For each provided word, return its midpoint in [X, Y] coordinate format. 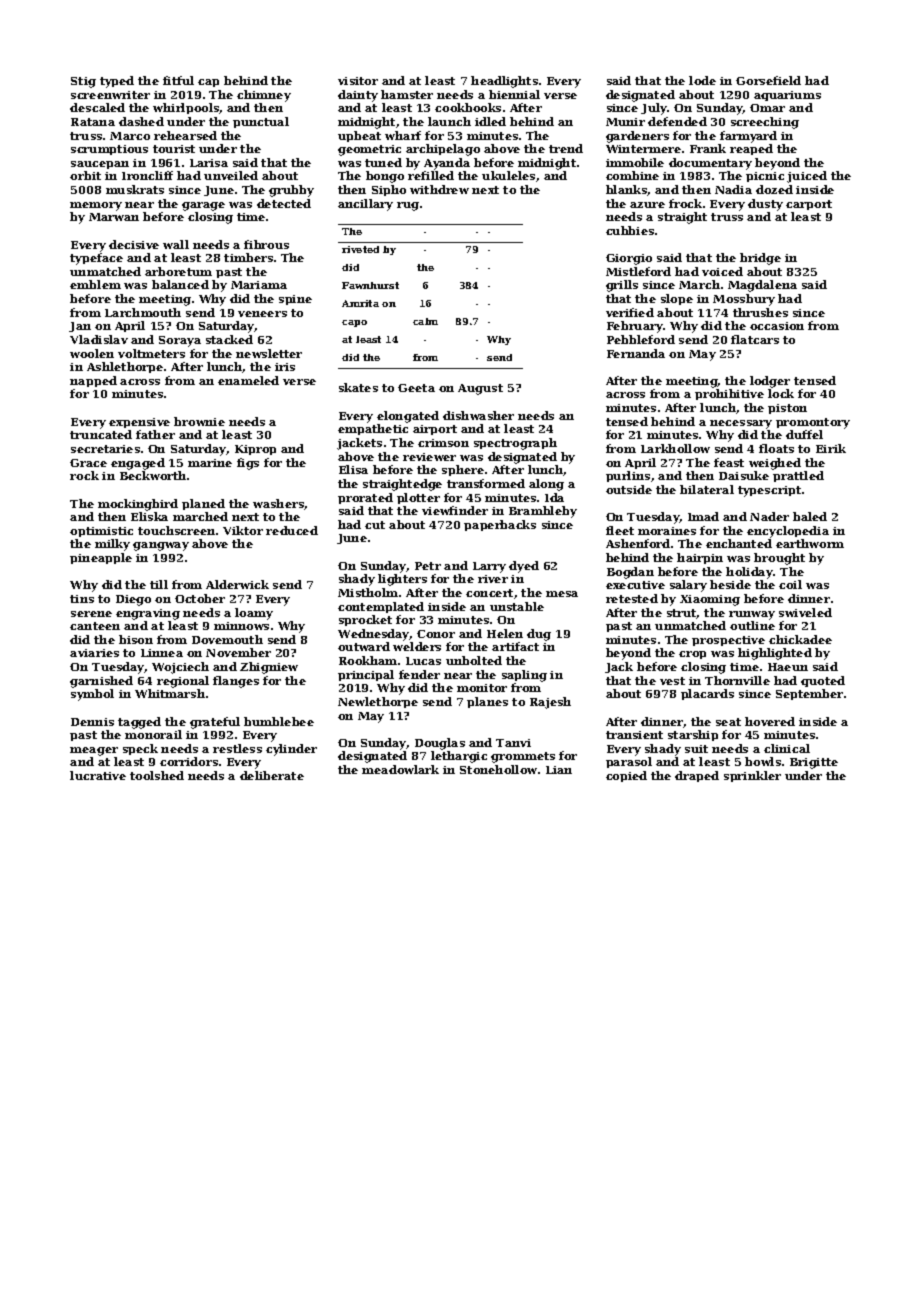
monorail [153, 734]
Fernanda [636, 353]
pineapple [101, 558]
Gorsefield [768, 80]
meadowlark [400, 769]
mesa [562, 594]
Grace [88, 463]
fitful [178, 80]
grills [622, 286]
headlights [504, 82]
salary [688, 586]
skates [358, 387]
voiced [722, 271]
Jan [80, 327]
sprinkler [752, 776]
